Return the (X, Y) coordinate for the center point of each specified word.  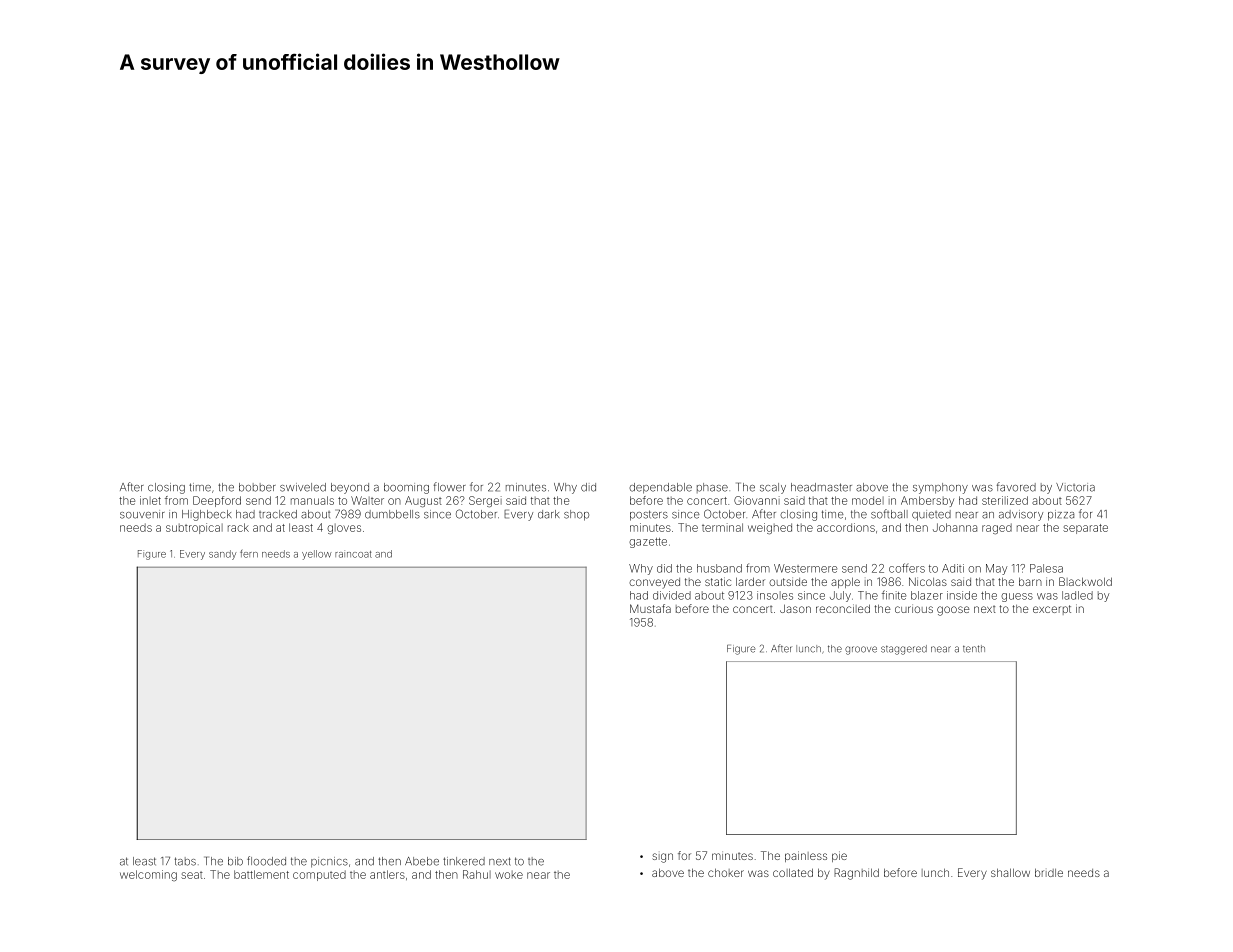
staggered (904, 650)
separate (1085, 529)
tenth (974, 649)
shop (576, 515)
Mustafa (650, 608)
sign (662, 858)
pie (839, 856)
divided (672, 595)
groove (861, 650)
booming (406, 488)
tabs (185, 861)
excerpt (1052, 610)
